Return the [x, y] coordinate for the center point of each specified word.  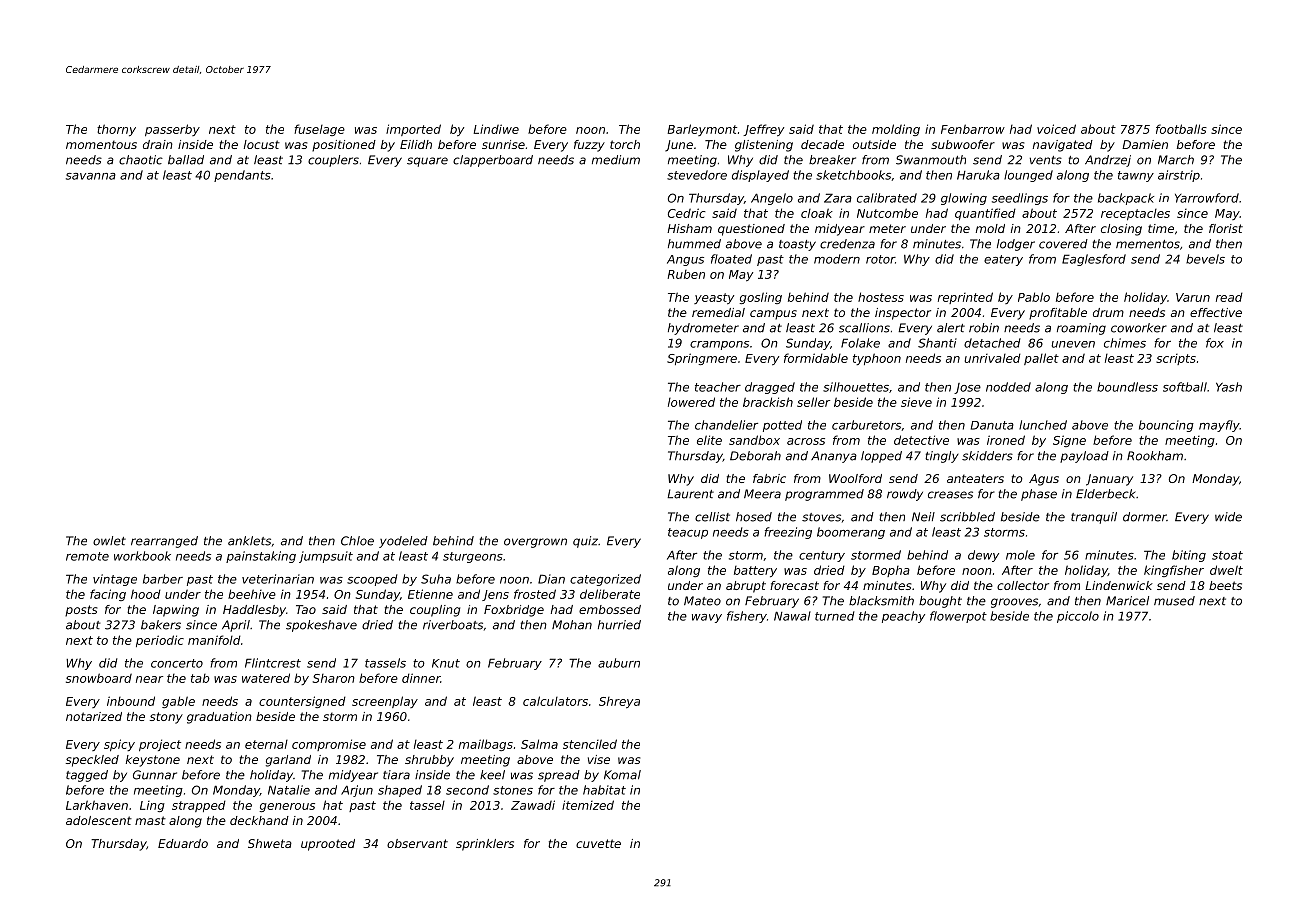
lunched [1043, 425]
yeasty [714, 298]
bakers [161, 625]
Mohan [572, 625]
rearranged [164, 542]
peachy [903, 617]
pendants [242, 176]
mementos [1148, 244]
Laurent [690, 494]
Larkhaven [97, 805]
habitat [604, 790]
